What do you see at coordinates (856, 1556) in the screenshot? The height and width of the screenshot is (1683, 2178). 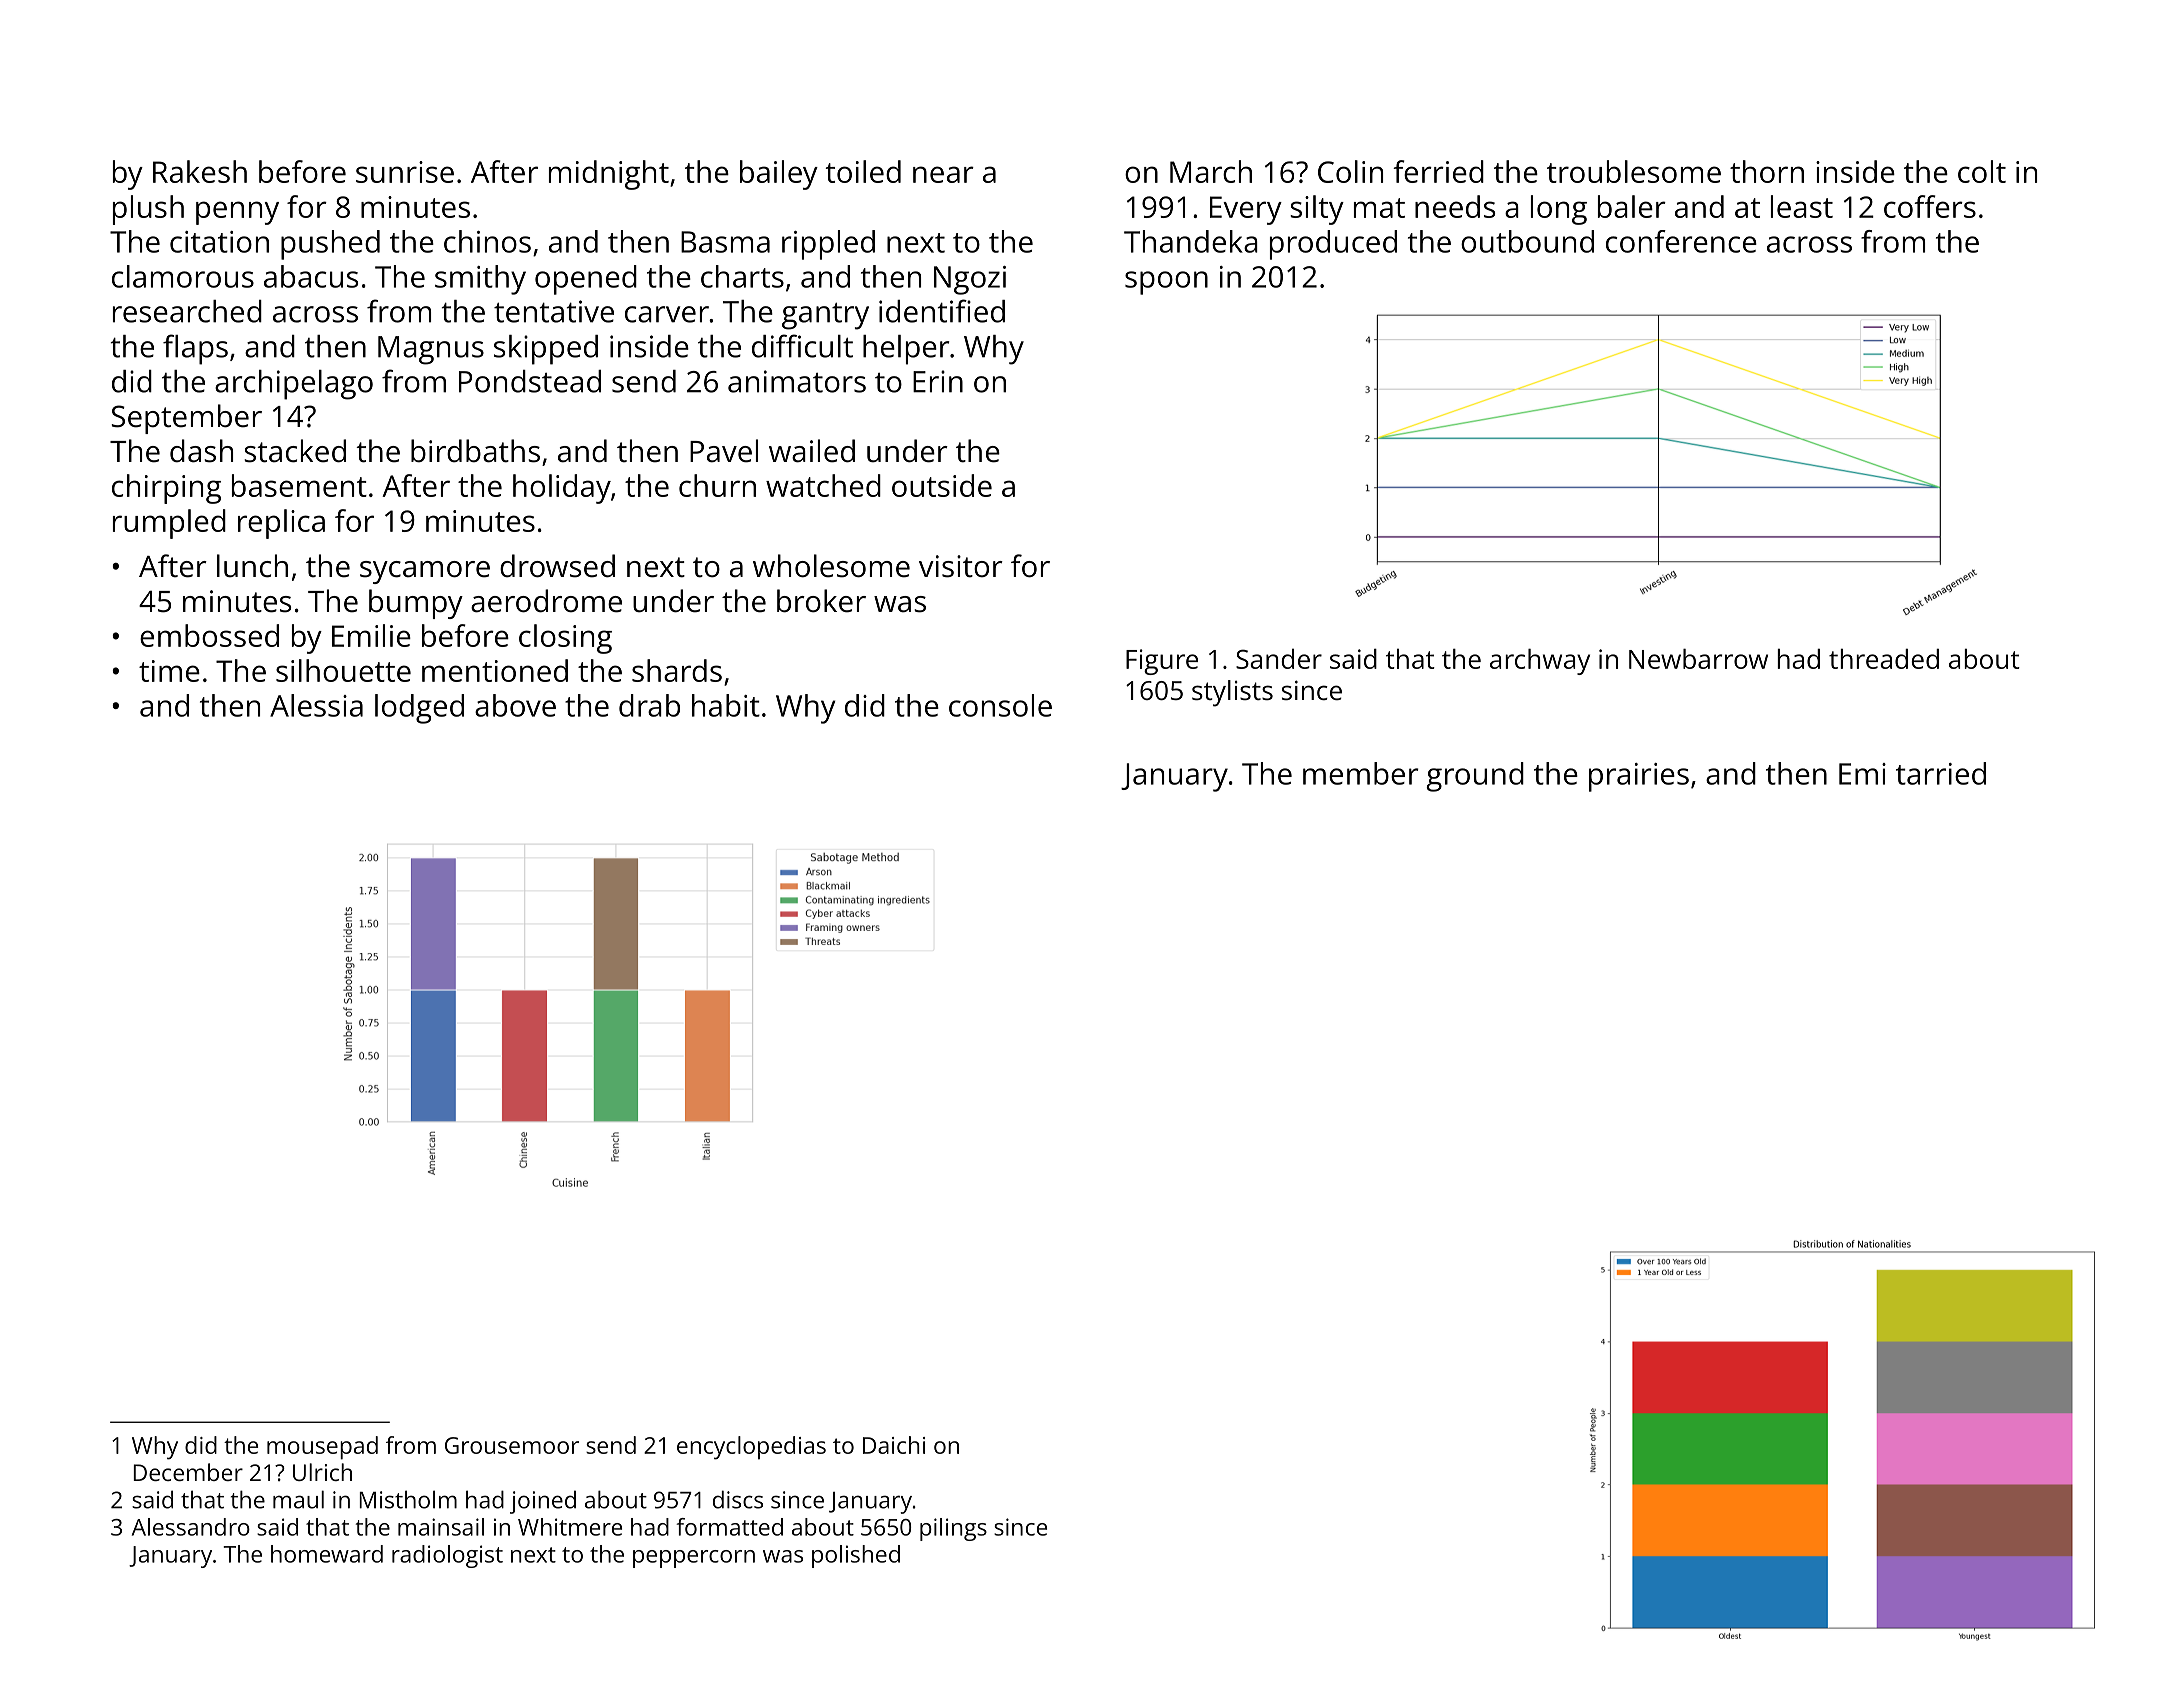 I see `polished` at bounding box center [856, 1556].
